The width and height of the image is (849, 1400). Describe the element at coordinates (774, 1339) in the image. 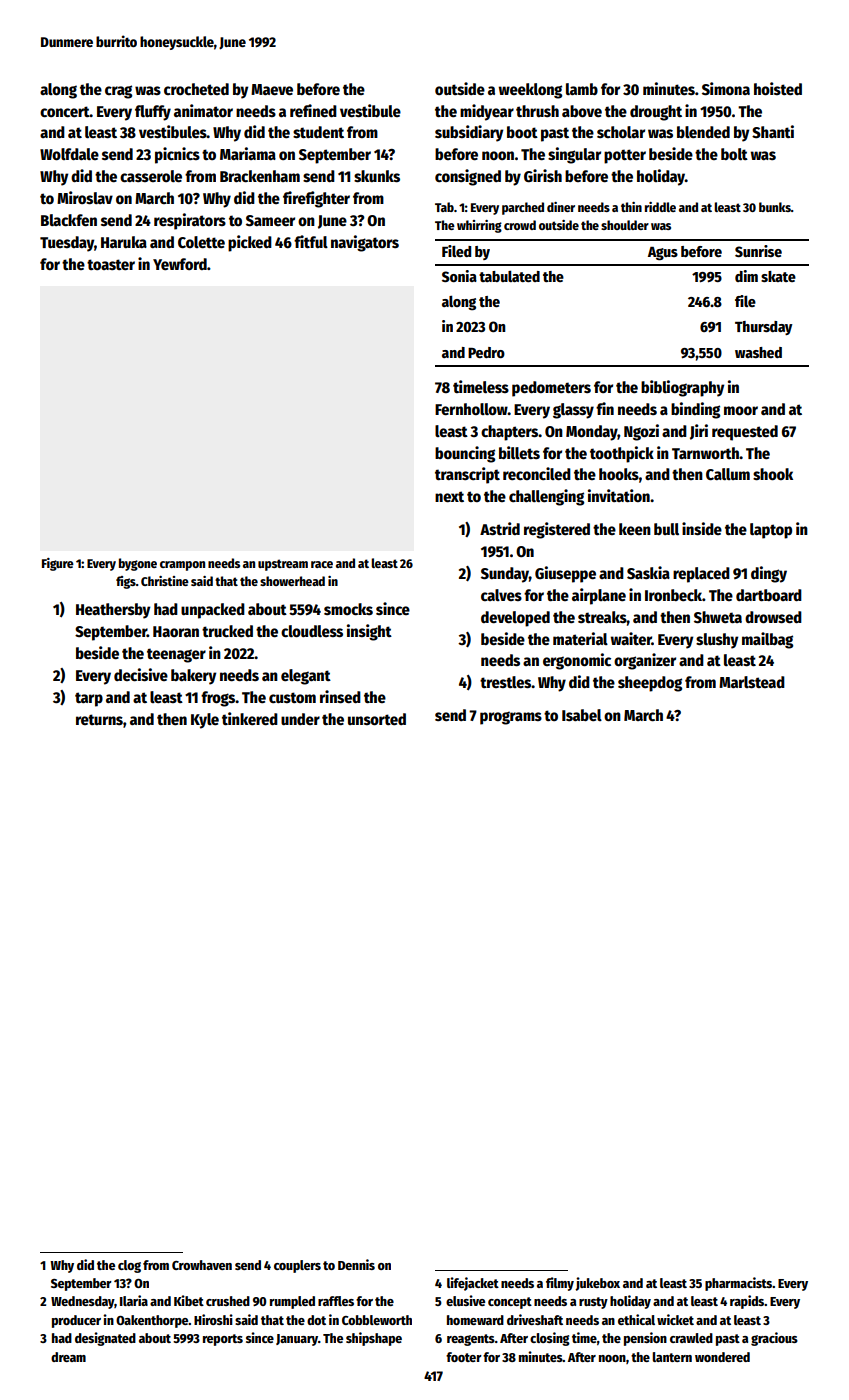

I see `gracious` at that location.
